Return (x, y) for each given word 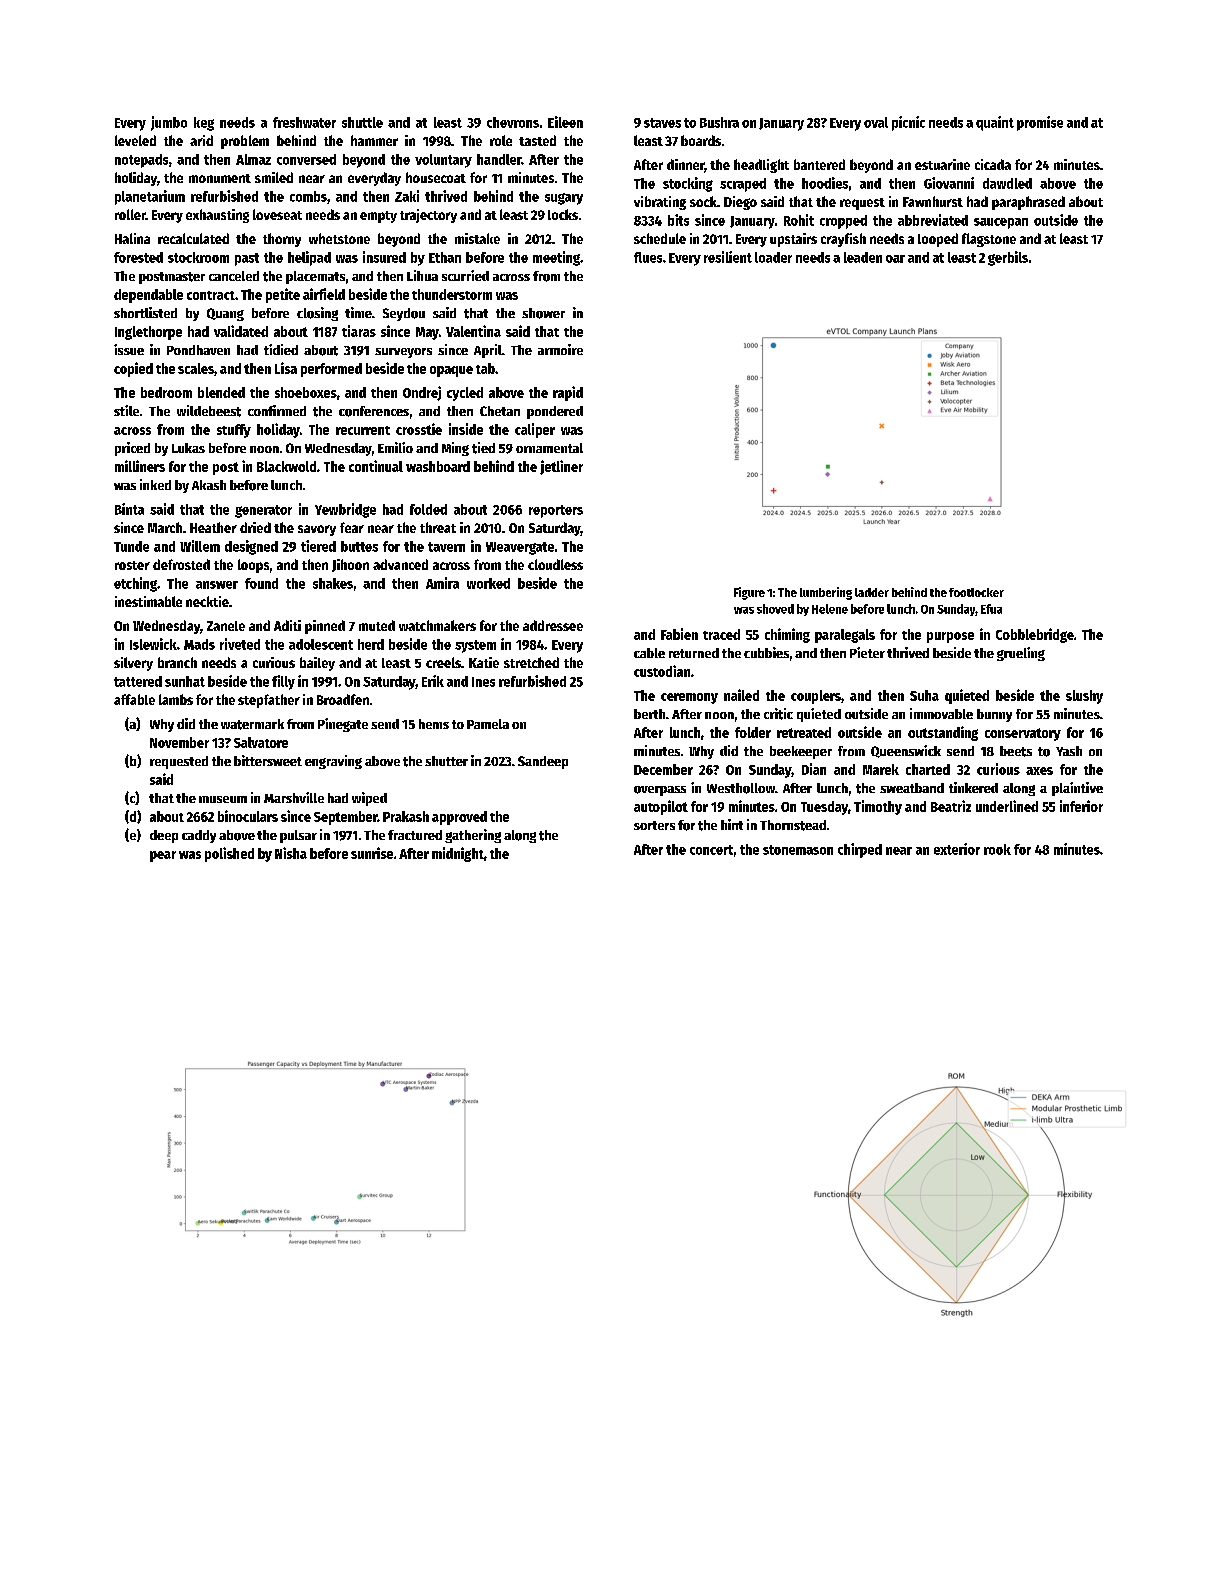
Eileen (565, 122)
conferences (374, 411)
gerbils (1008, 258)
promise (1040, 123)
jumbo (169, 123)
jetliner (561, 467)
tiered (318, 546)
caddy (199, 836)
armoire (560, 349)
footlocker (976, 592)
